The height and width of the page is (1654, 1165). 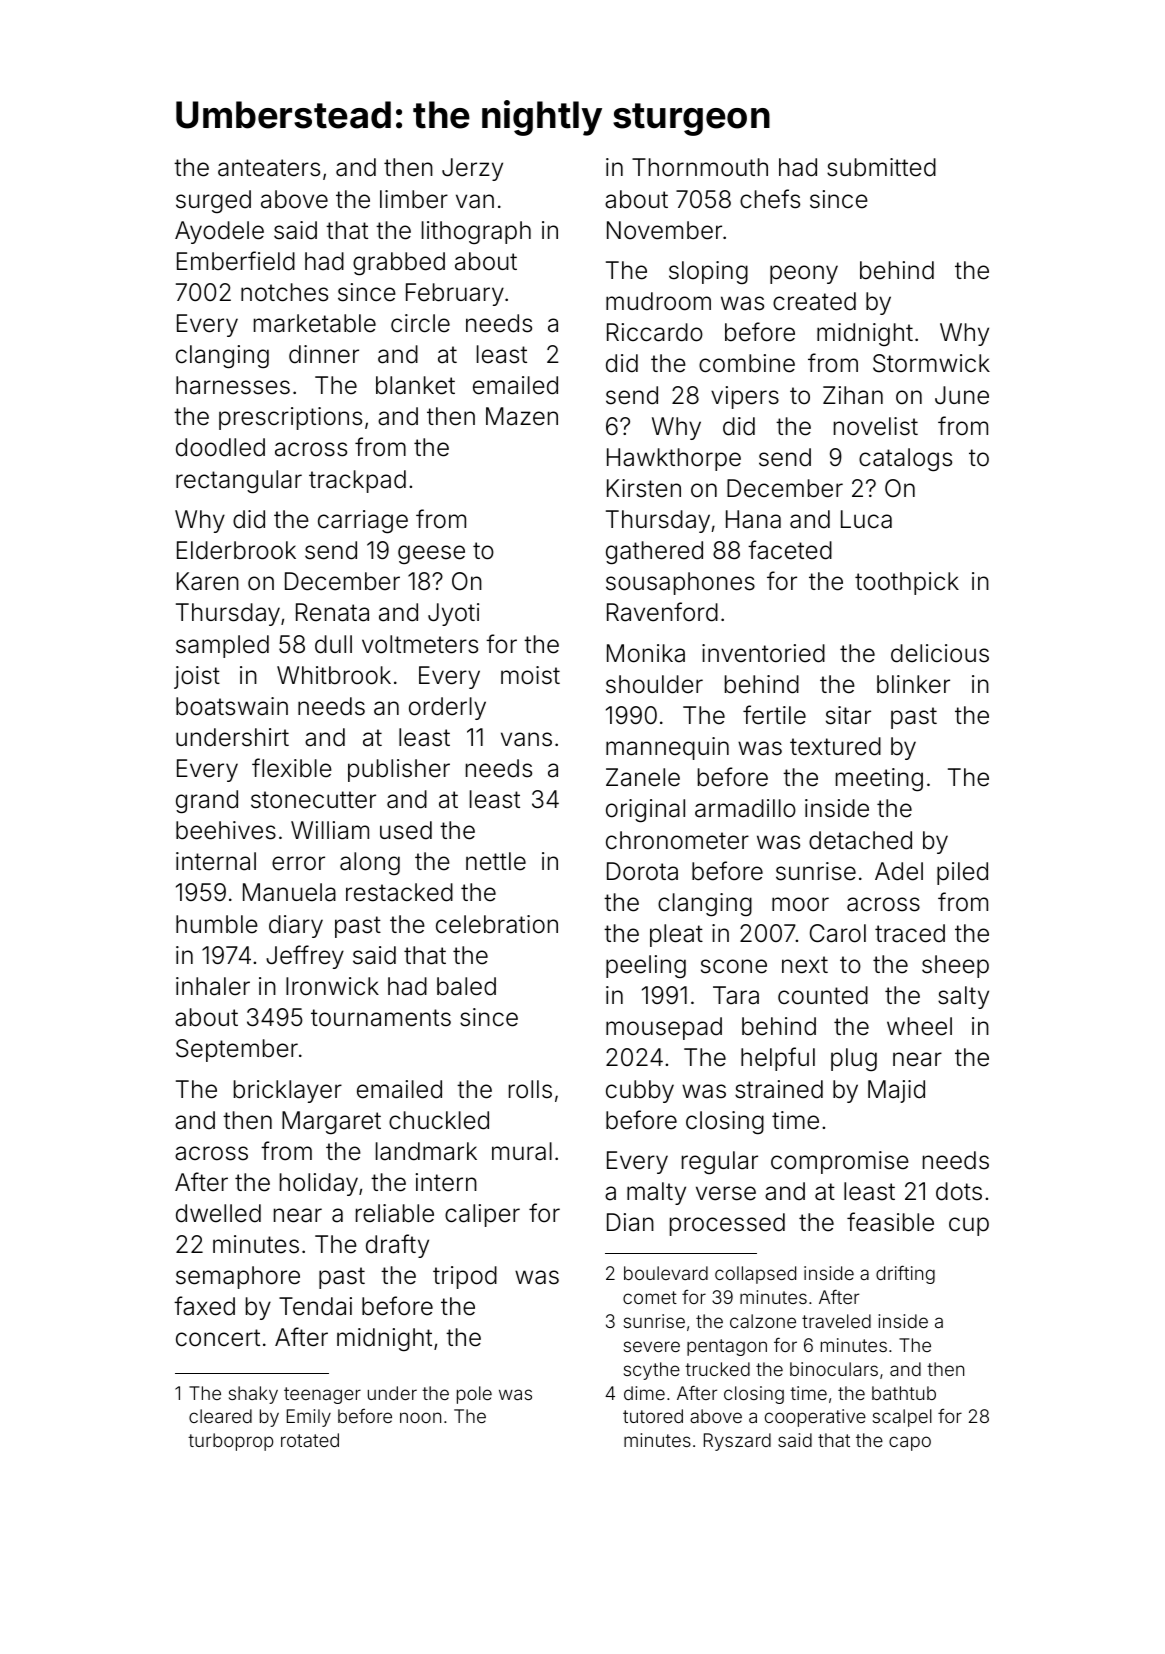 I want to click on pleat, so click(x=676, y=935).
